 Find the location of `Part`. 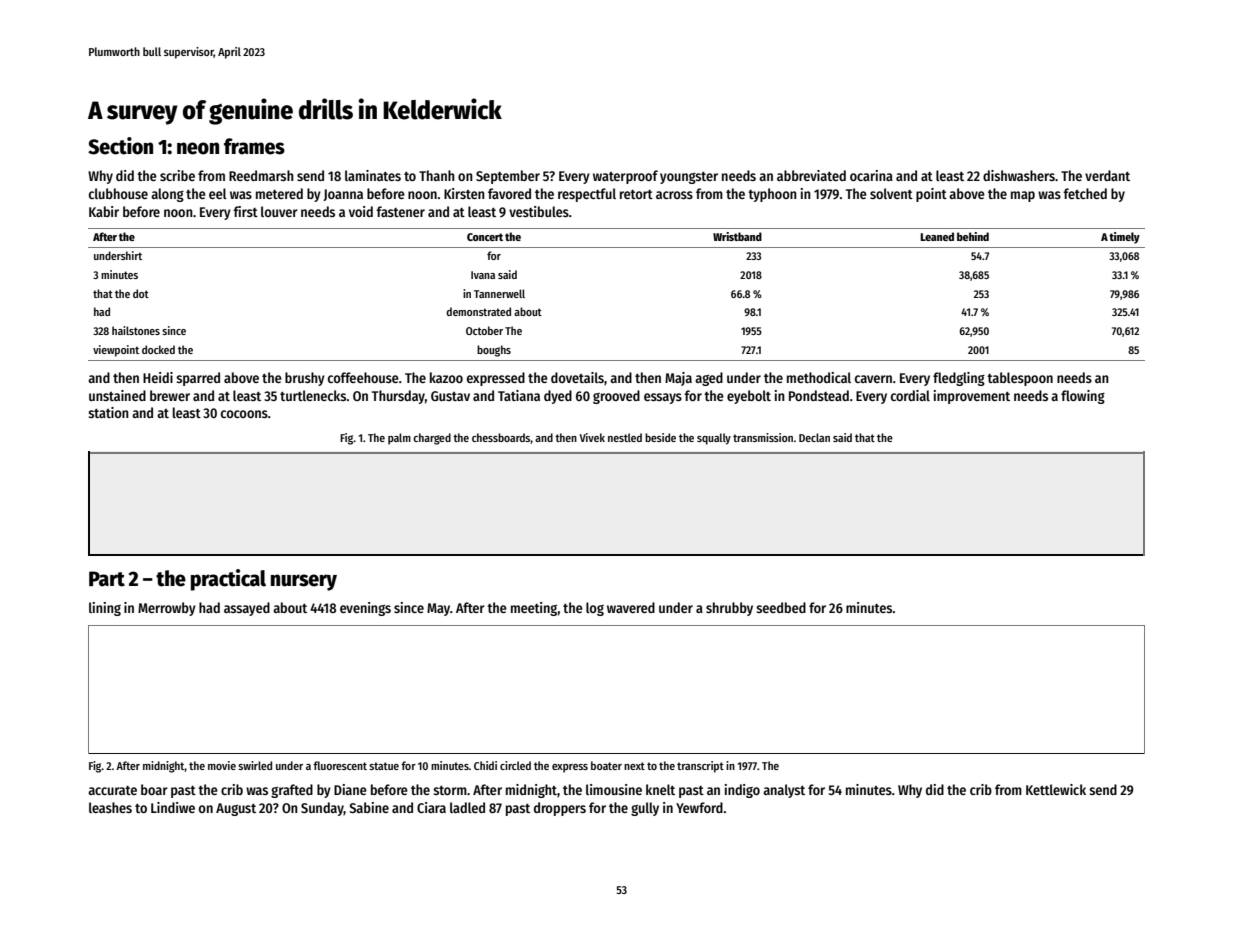

Part is located at coordinates (107, 579).
